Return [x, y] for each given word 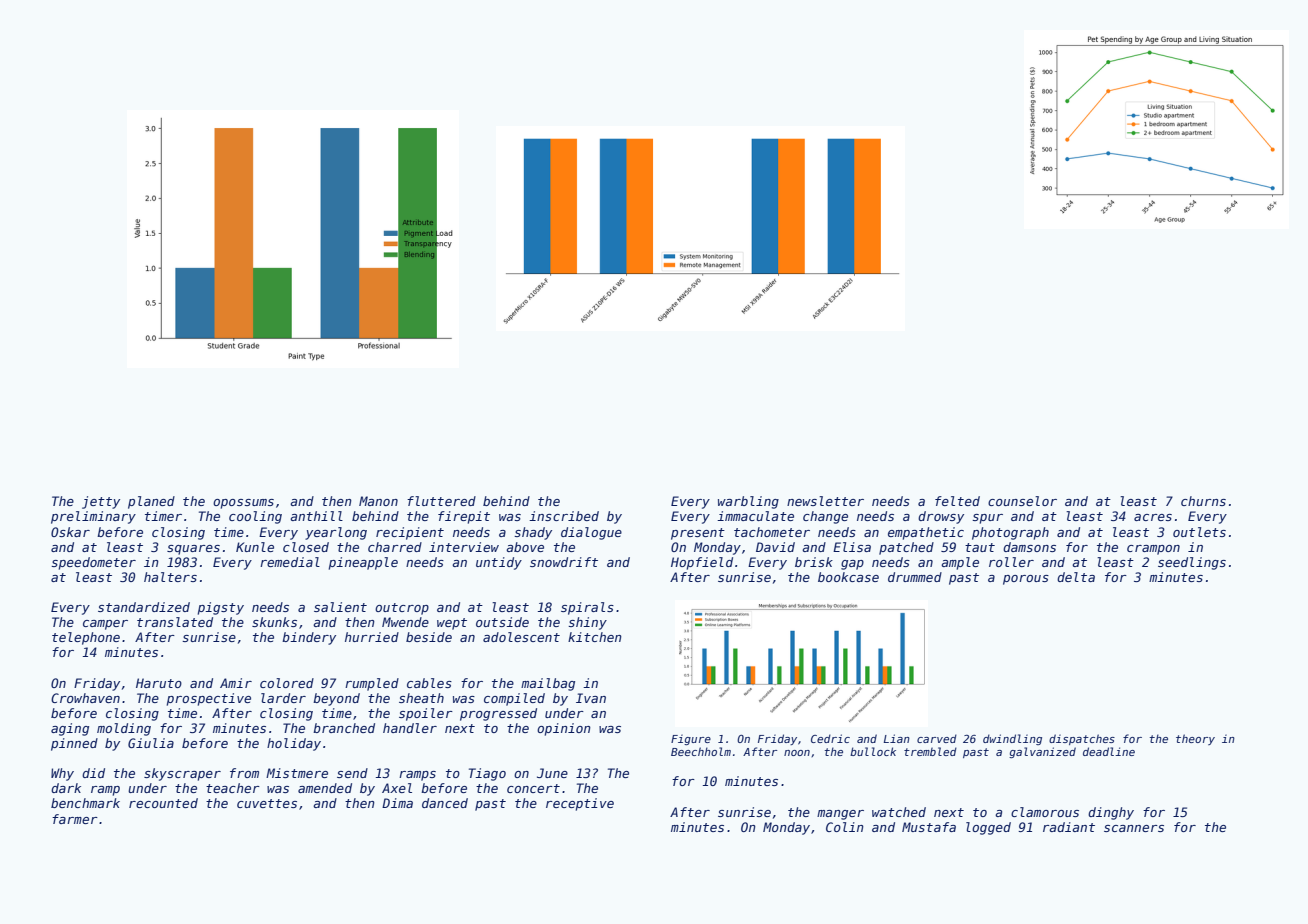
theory [1195, 739]
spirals [587, 608]
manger [840, 815]
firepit [464, 517]
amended [325, 788]
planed [151, 502]
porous [1026, 580]
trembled [930, 751]
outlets [1199, 532]
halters [170, 577]
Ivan [591, 698]
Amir [236, 683]
